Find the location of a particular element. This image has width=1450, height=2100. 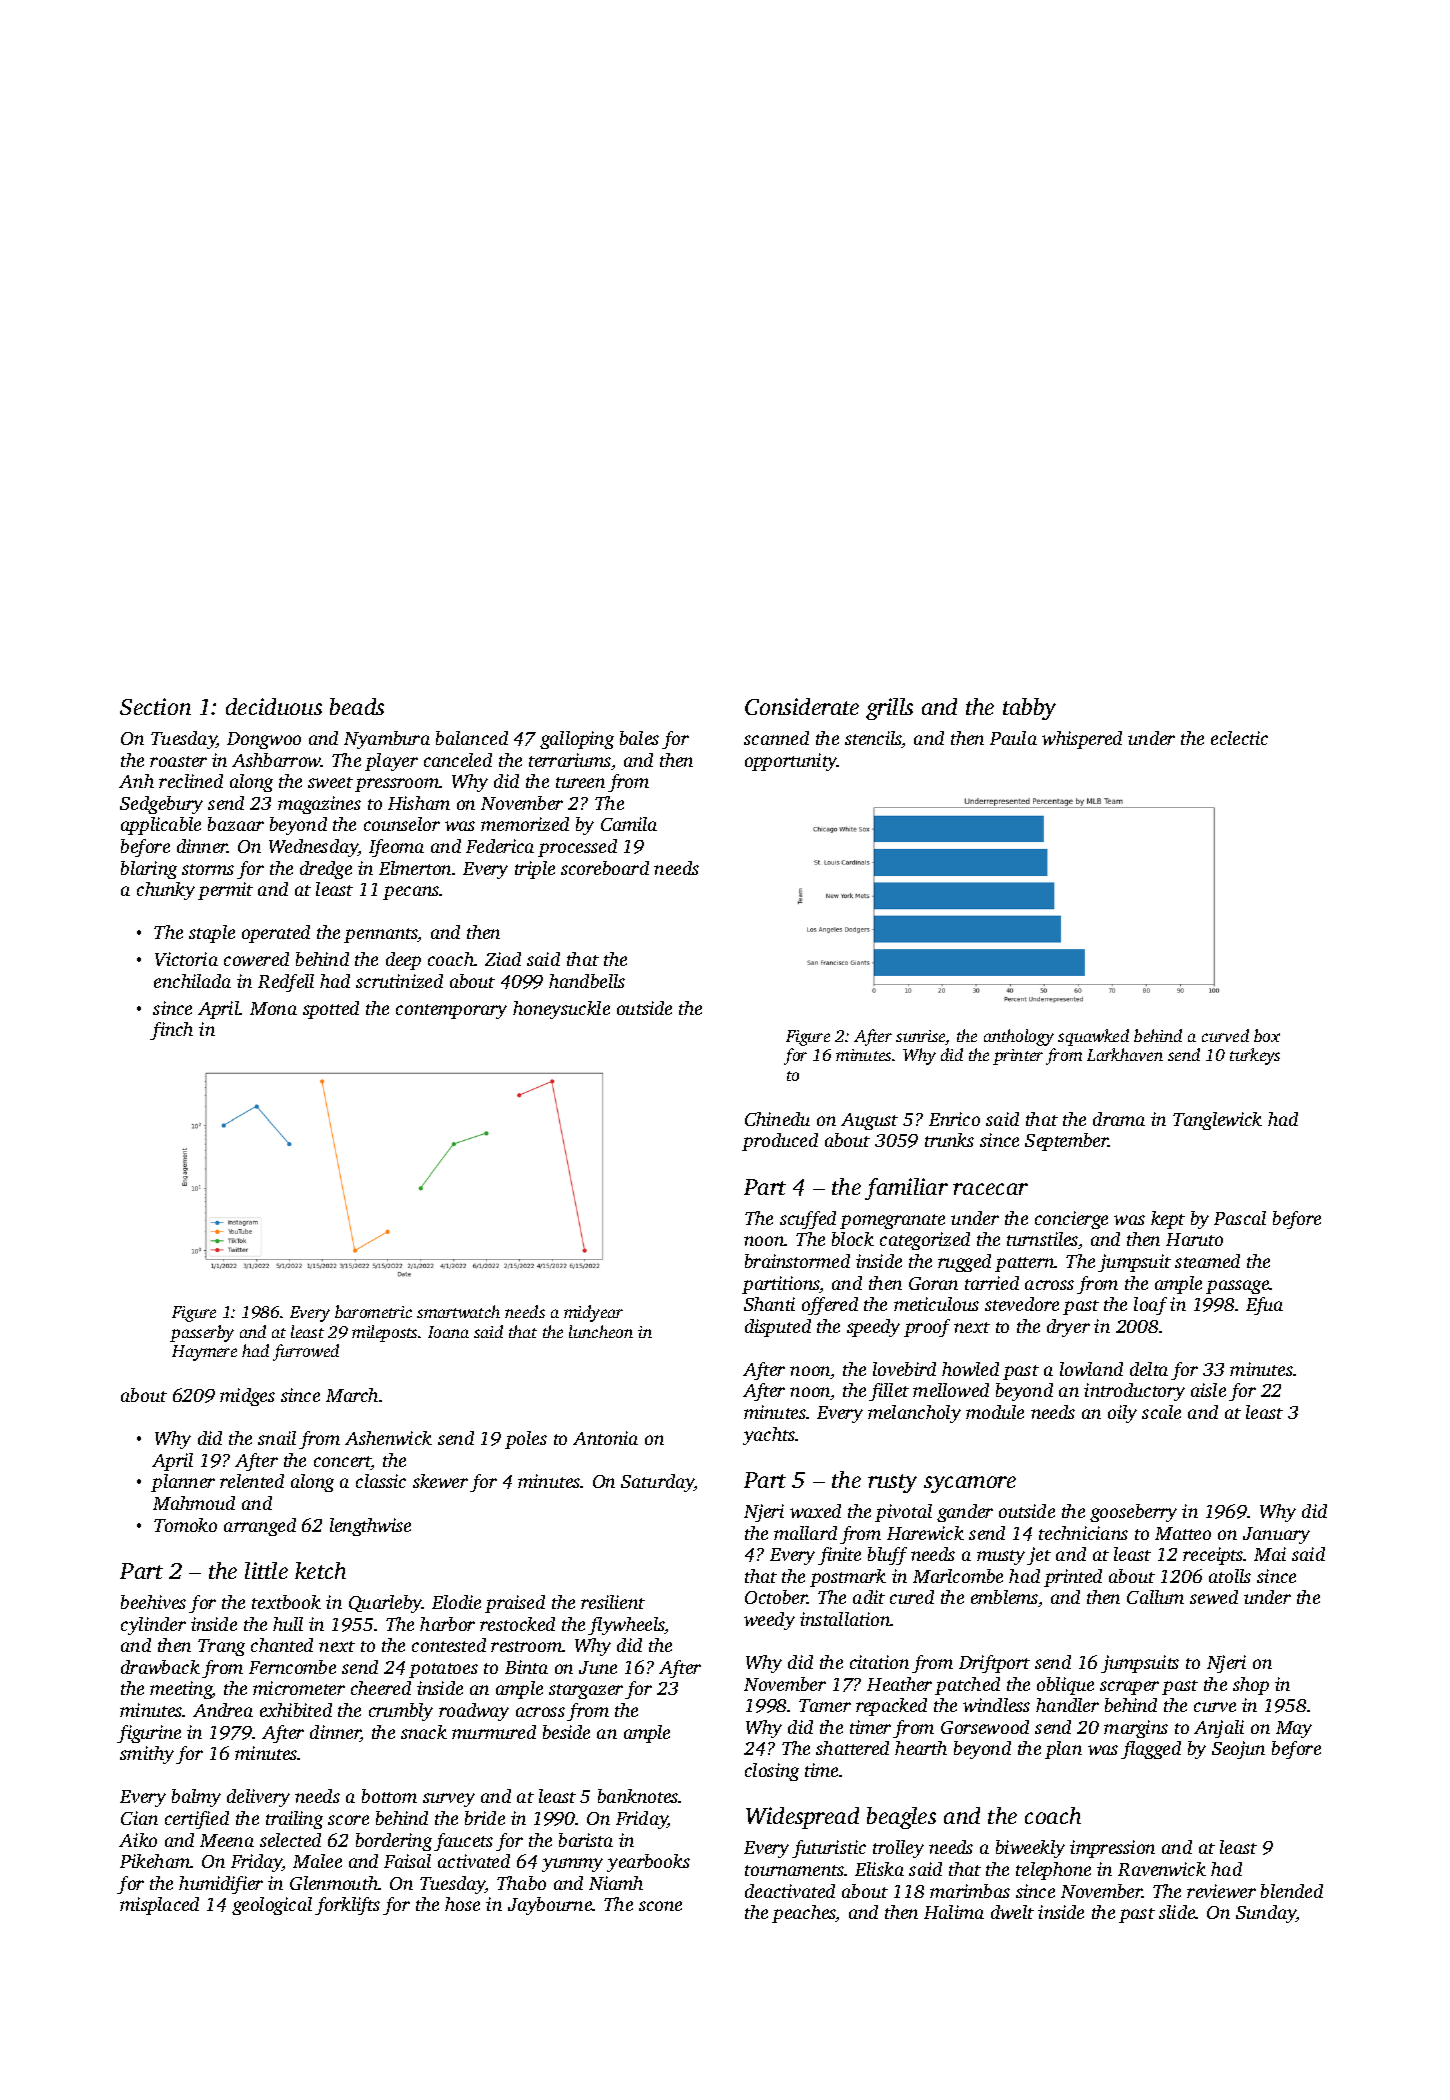

Considerate is located at coordinates (802, 706).
